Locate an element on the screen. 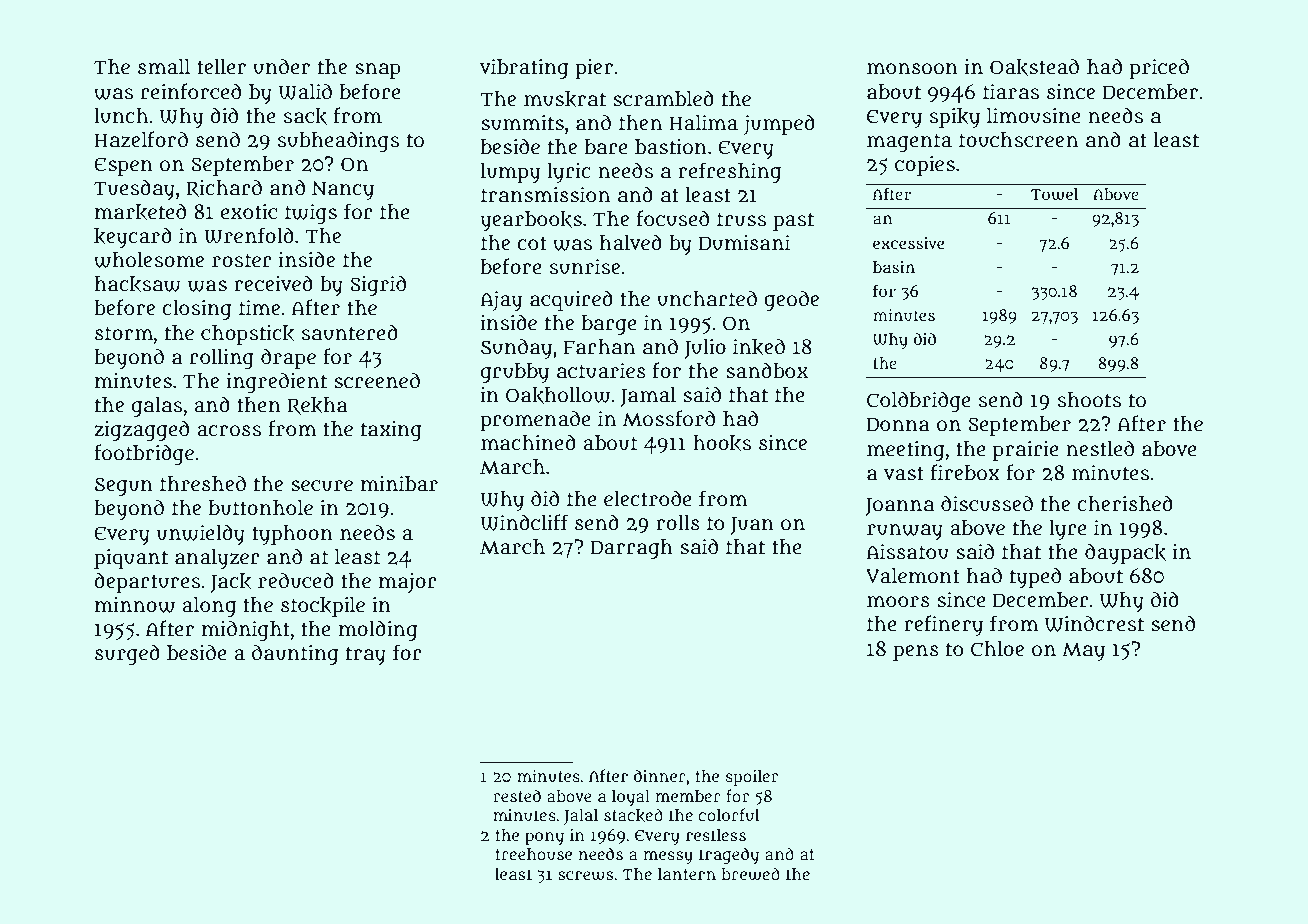 The image size is (1308, 924). Darragh is located at coordinates (631, 549).
